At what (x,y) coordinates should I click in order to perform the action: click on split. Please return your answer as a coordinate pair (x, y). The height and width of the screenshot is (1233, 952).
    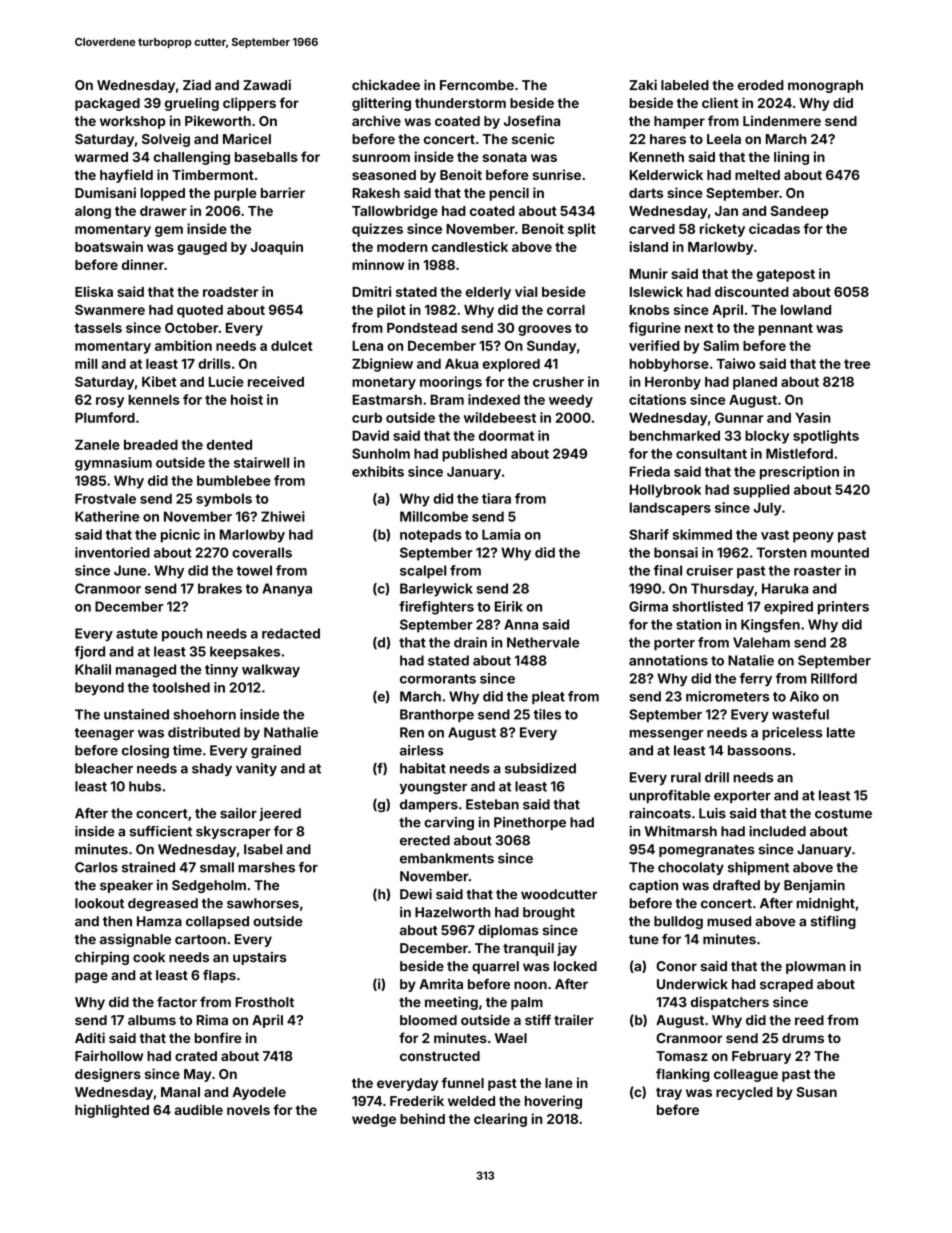
    Looking at the image, I should click on (582, 230).
